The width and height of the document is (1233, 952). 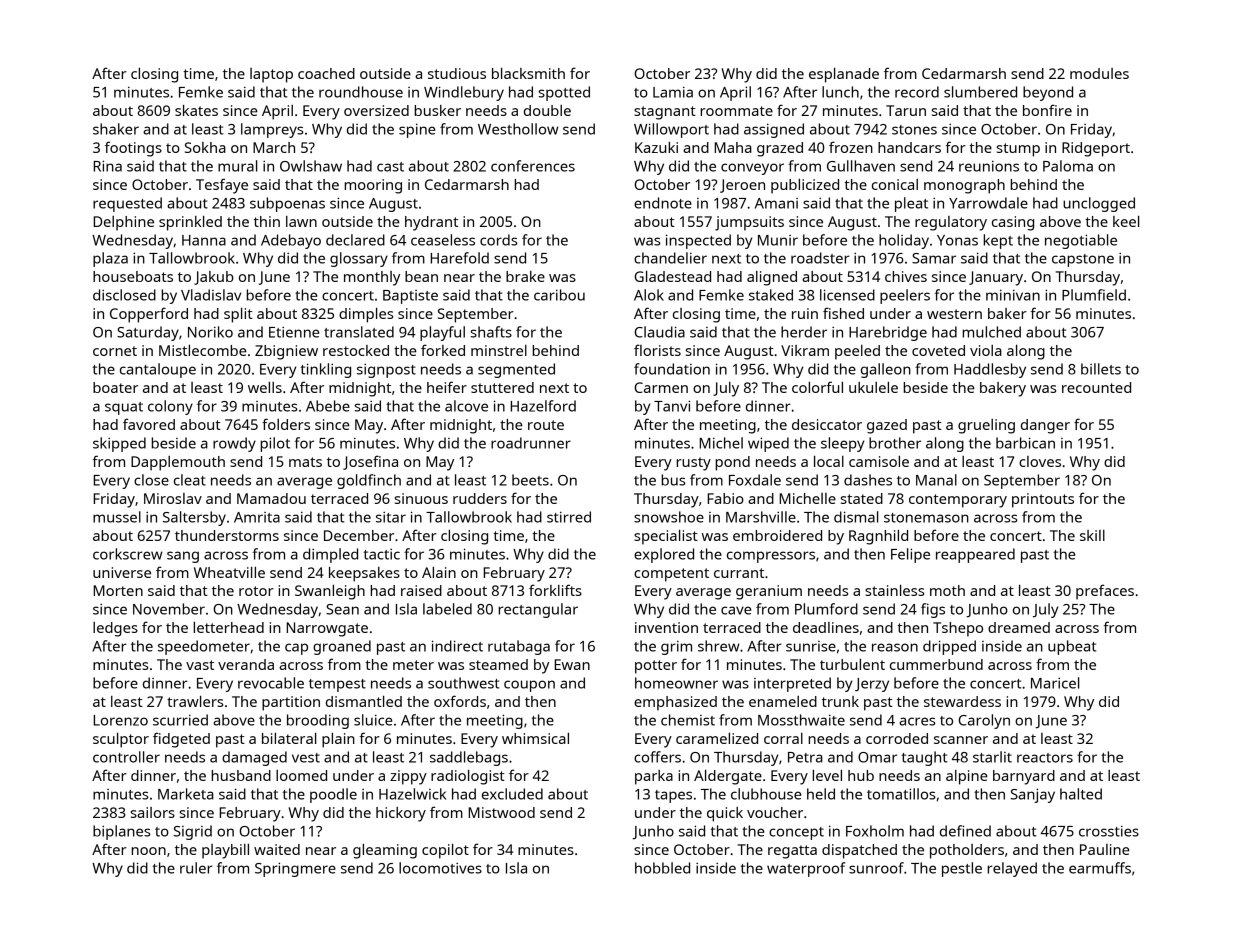 I want to click on Yarrowdale, so click(x=988, y=203).
